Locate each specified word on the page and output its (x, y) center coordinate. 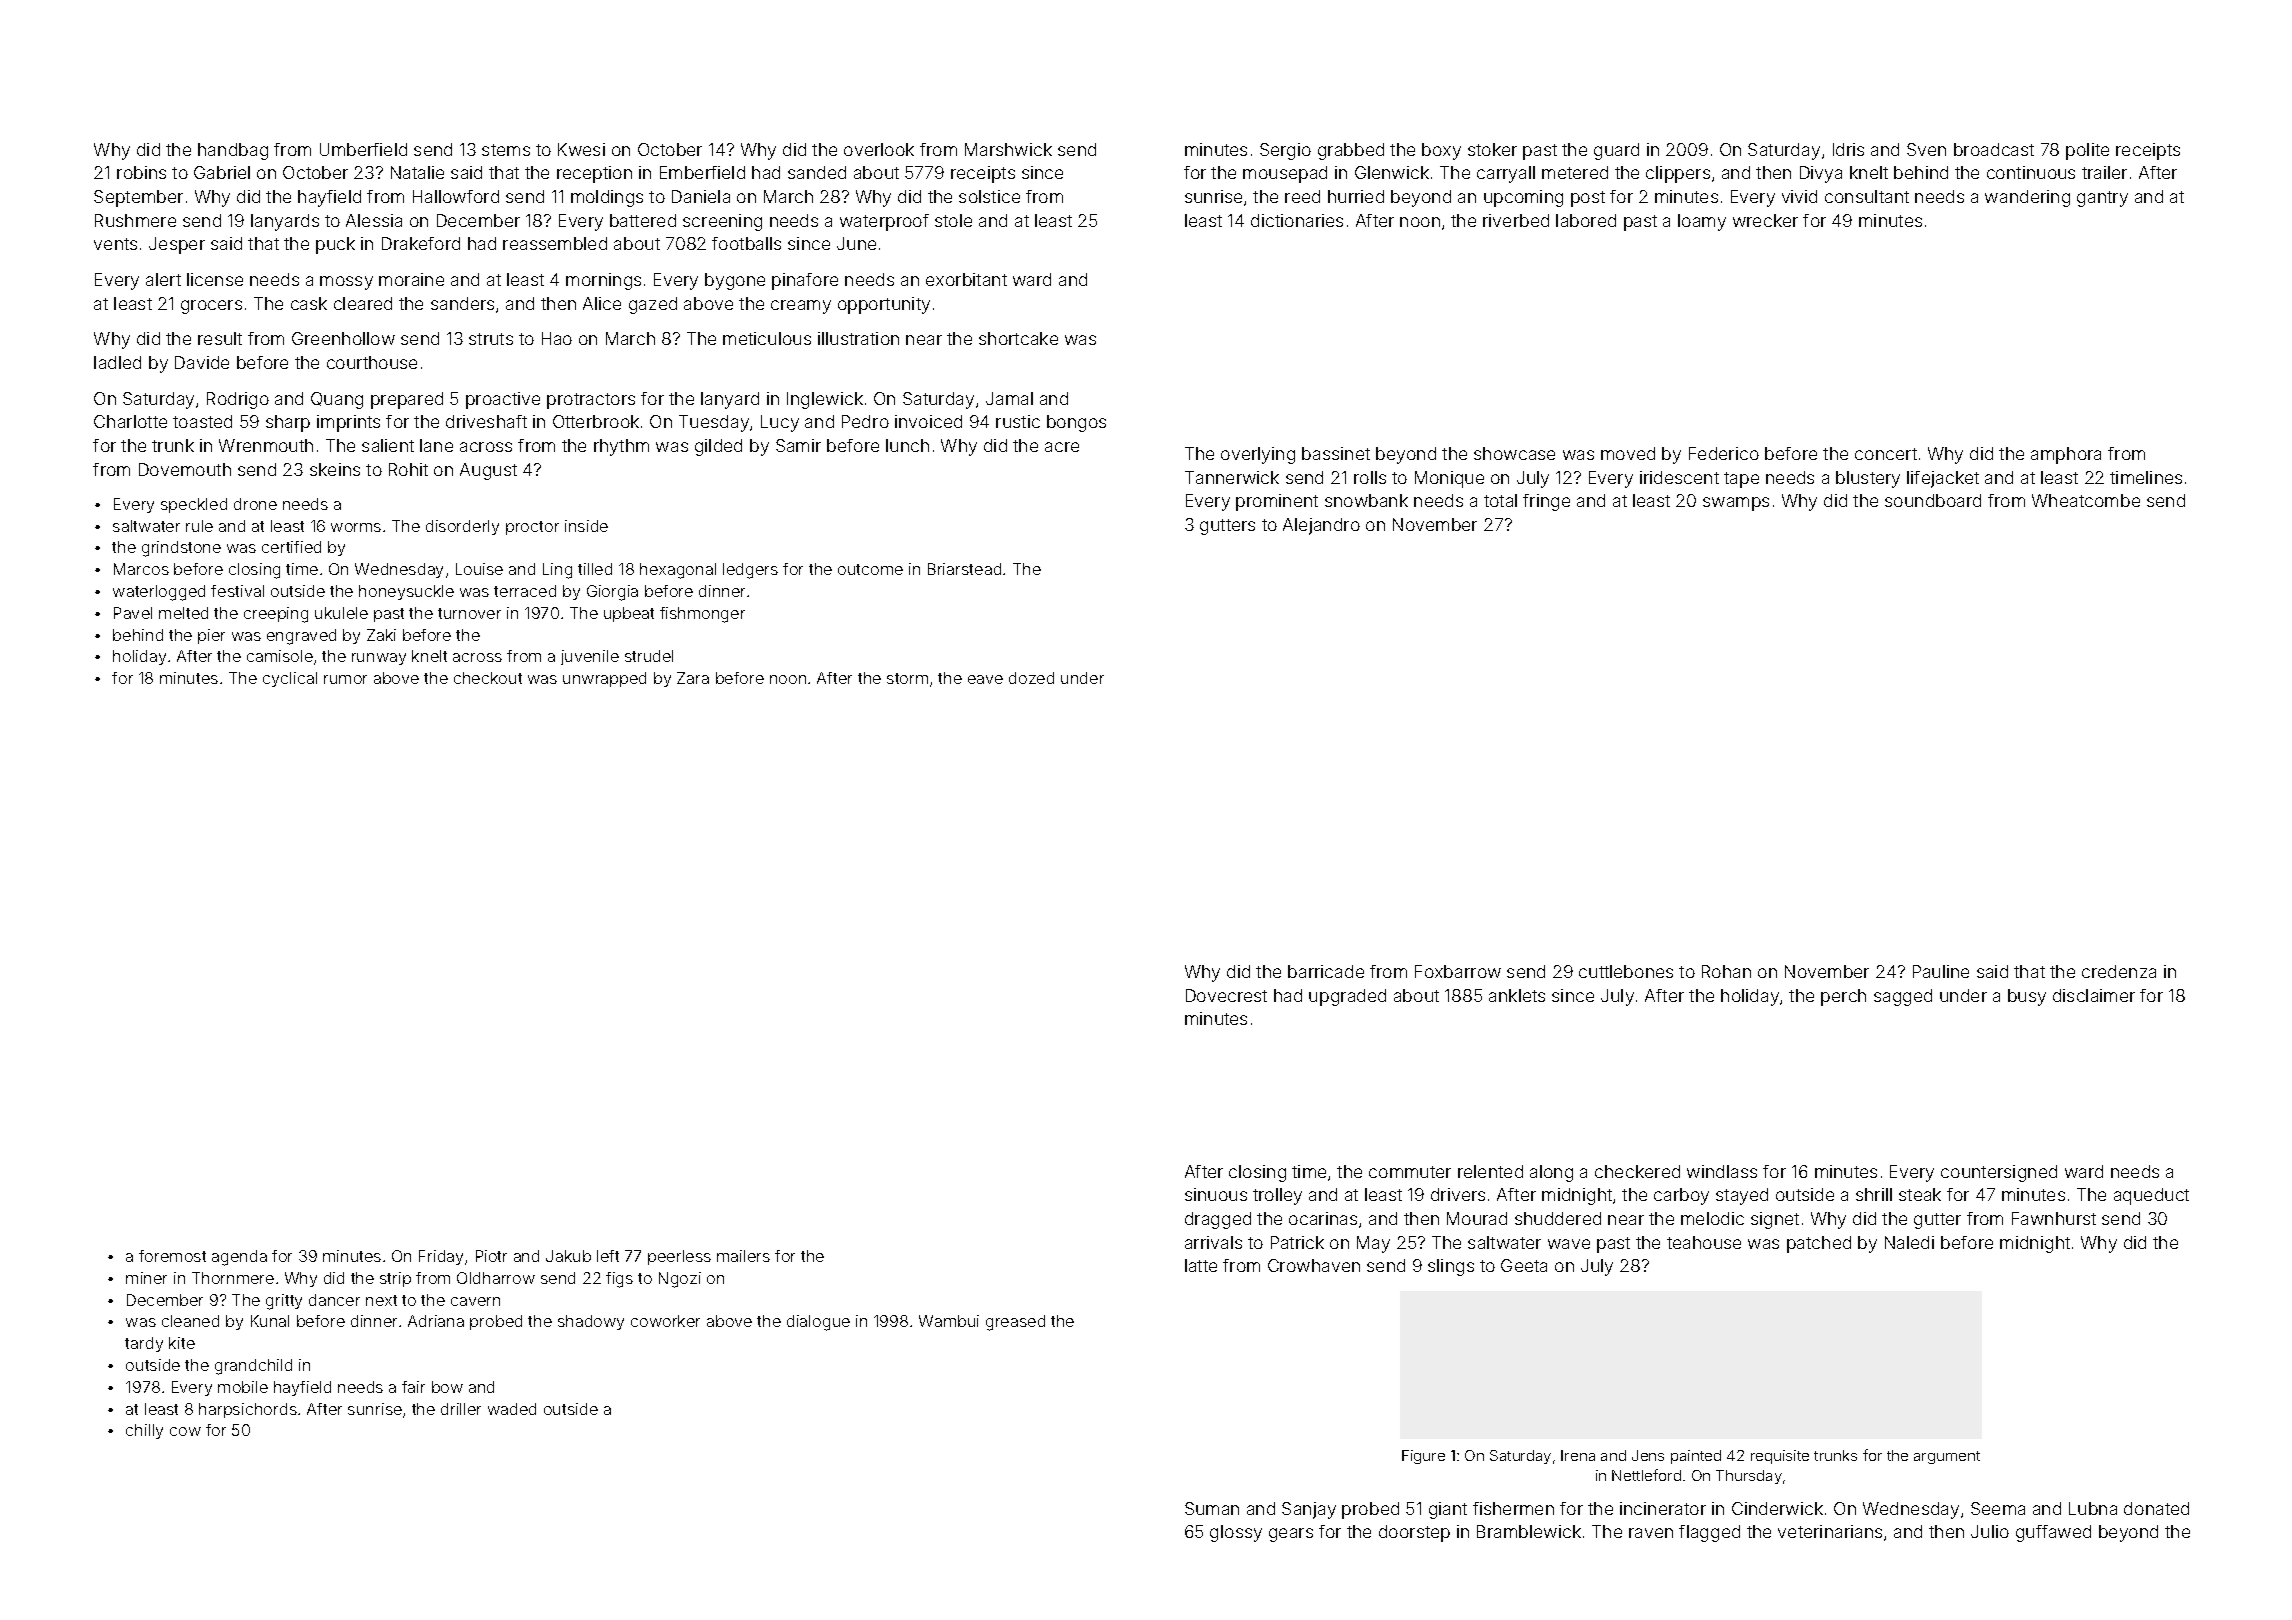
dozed (1031, 678)
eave (985, 679)
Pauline (1941, 971)
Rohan (1726, 971)
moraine (411, 279)
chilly (144, 1431)
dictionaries (1297, 220)
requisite (1780, 1457)
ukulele (341, 613)
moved (1628, 453)
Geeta (1524, 1265)
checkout (488, 678)
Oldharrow (496, 1278)
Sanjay (1309, 1510)
